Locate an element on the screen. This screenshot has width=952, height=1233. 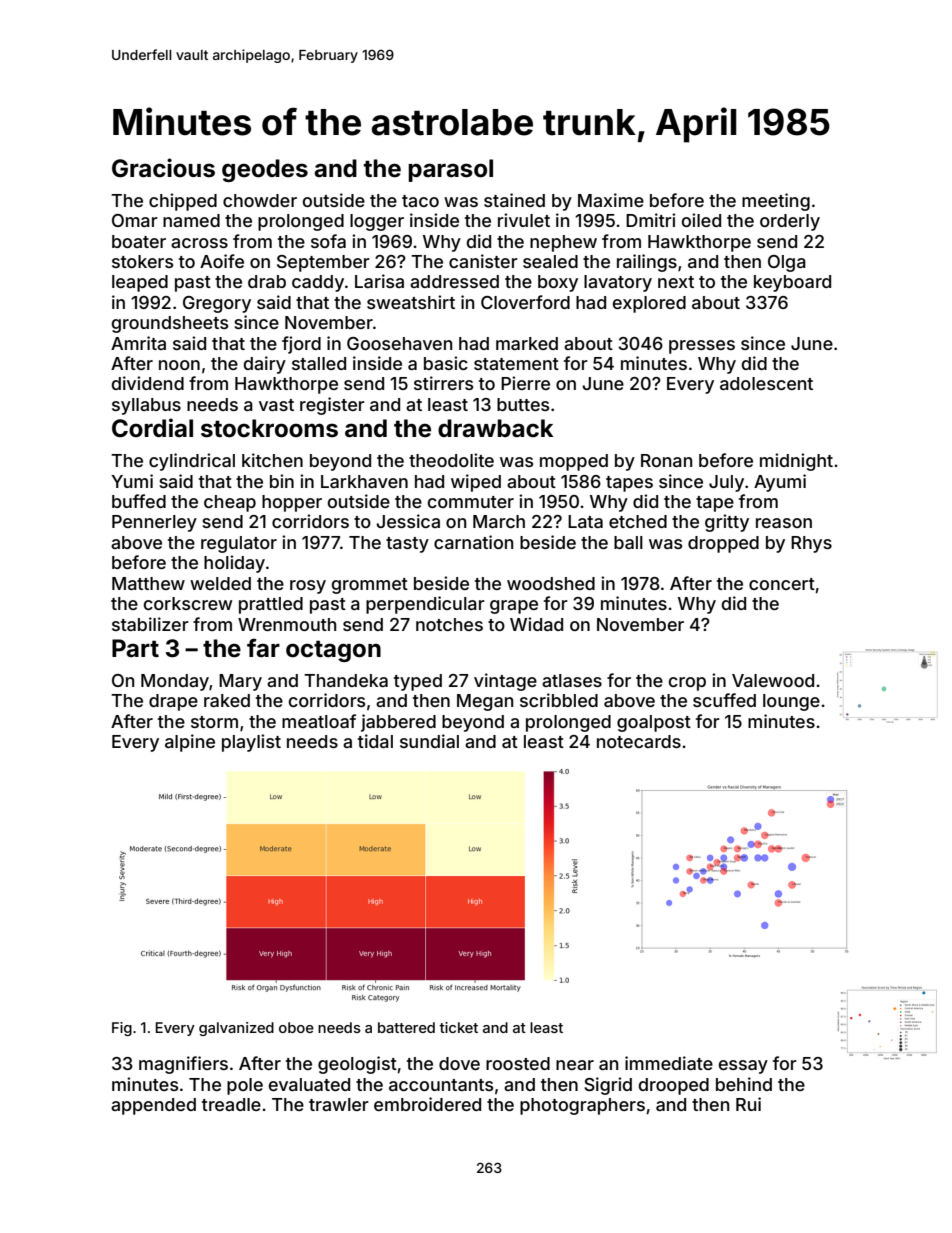
kitchen is located at coordinates (272, 460).
